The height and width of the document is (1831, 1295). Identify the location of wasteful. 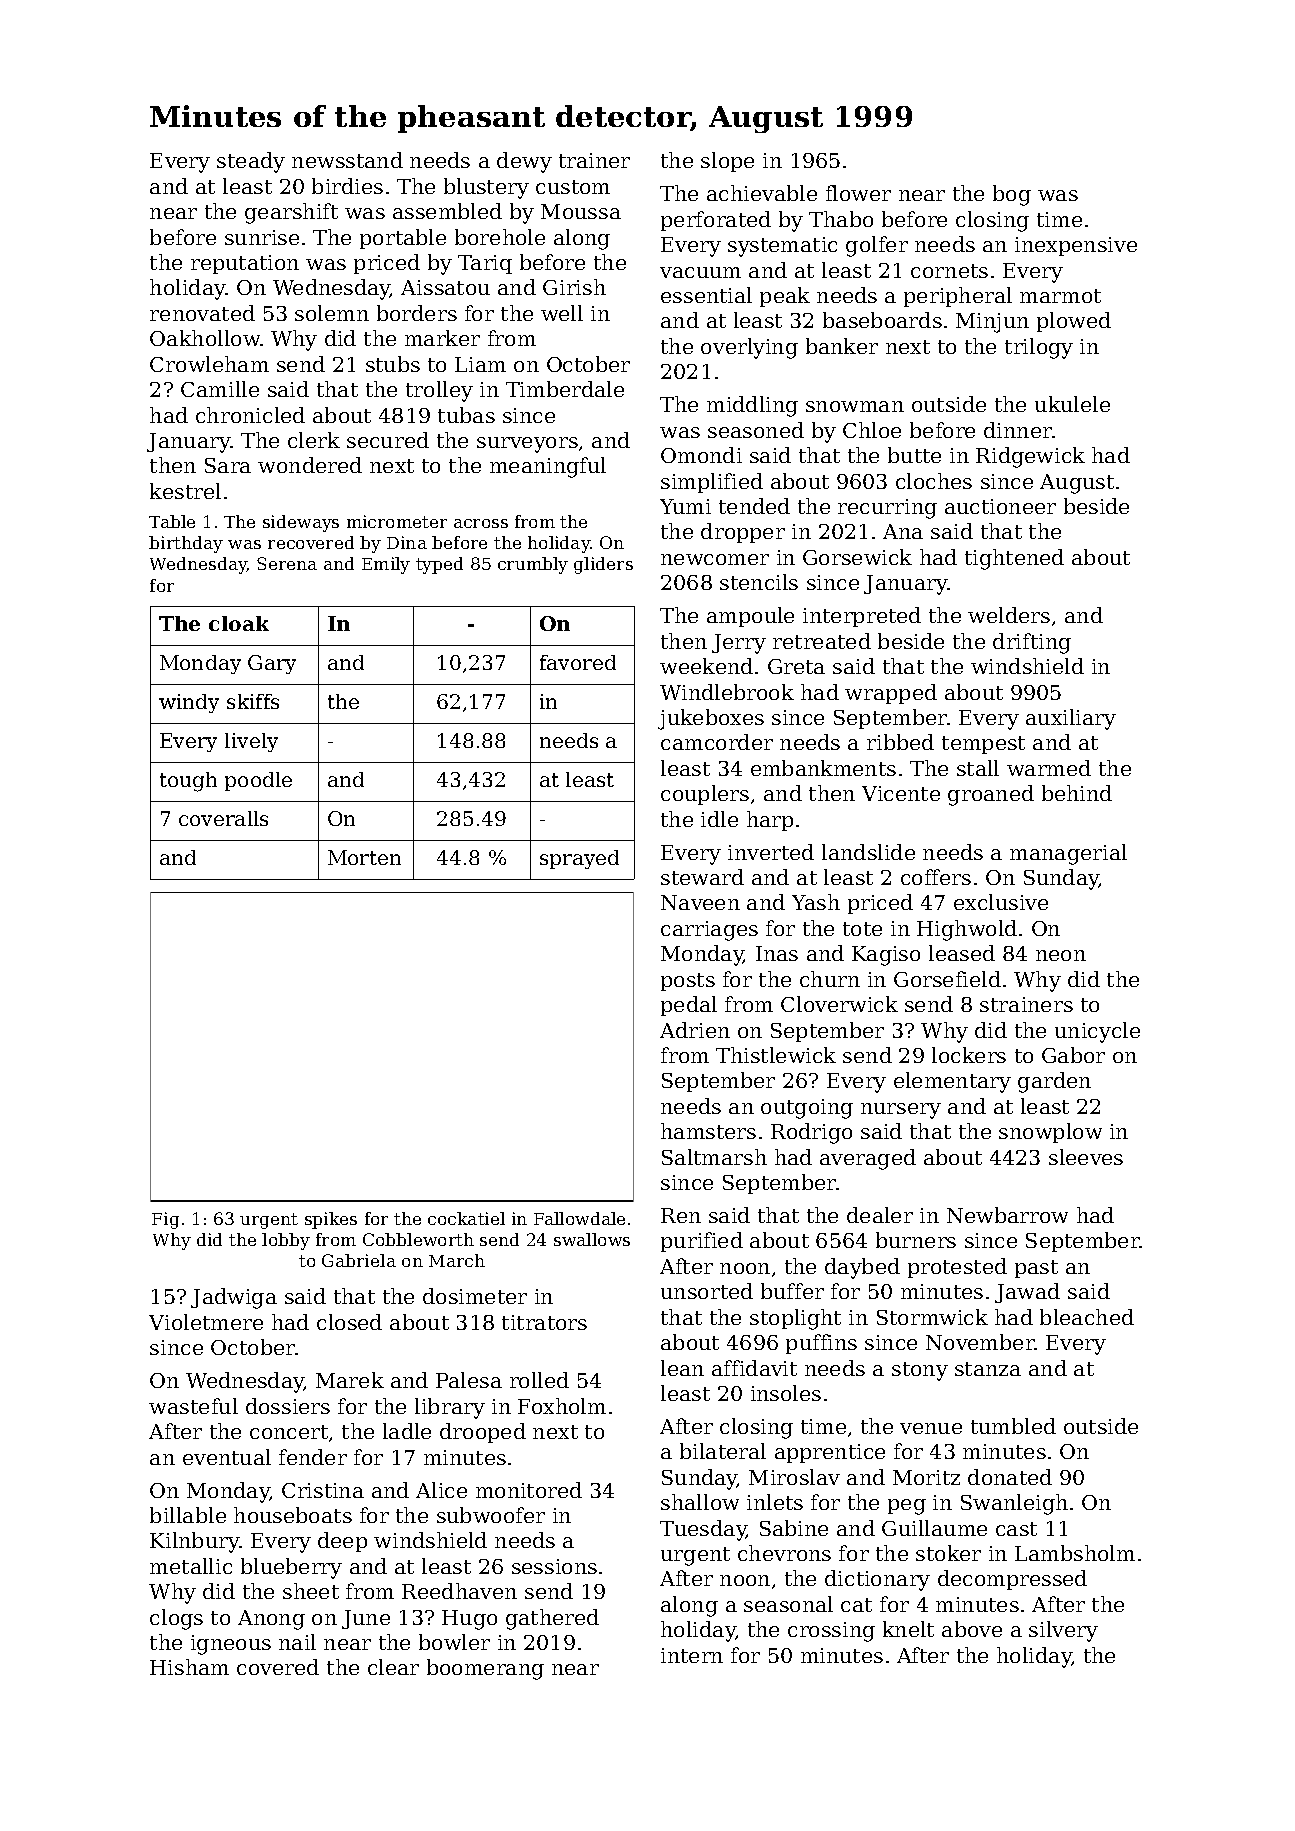
(193, 1406).
